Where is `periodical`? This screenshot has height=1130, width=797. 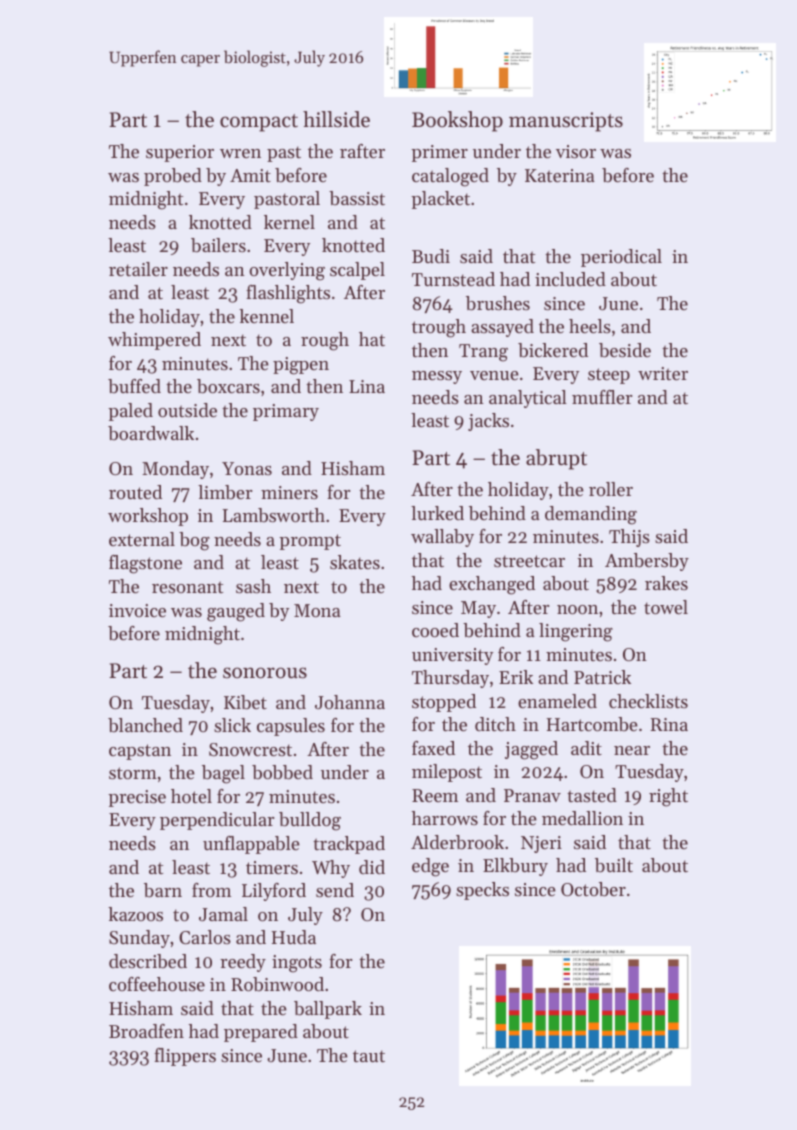
periodical is located at coordinates (621, 258).
